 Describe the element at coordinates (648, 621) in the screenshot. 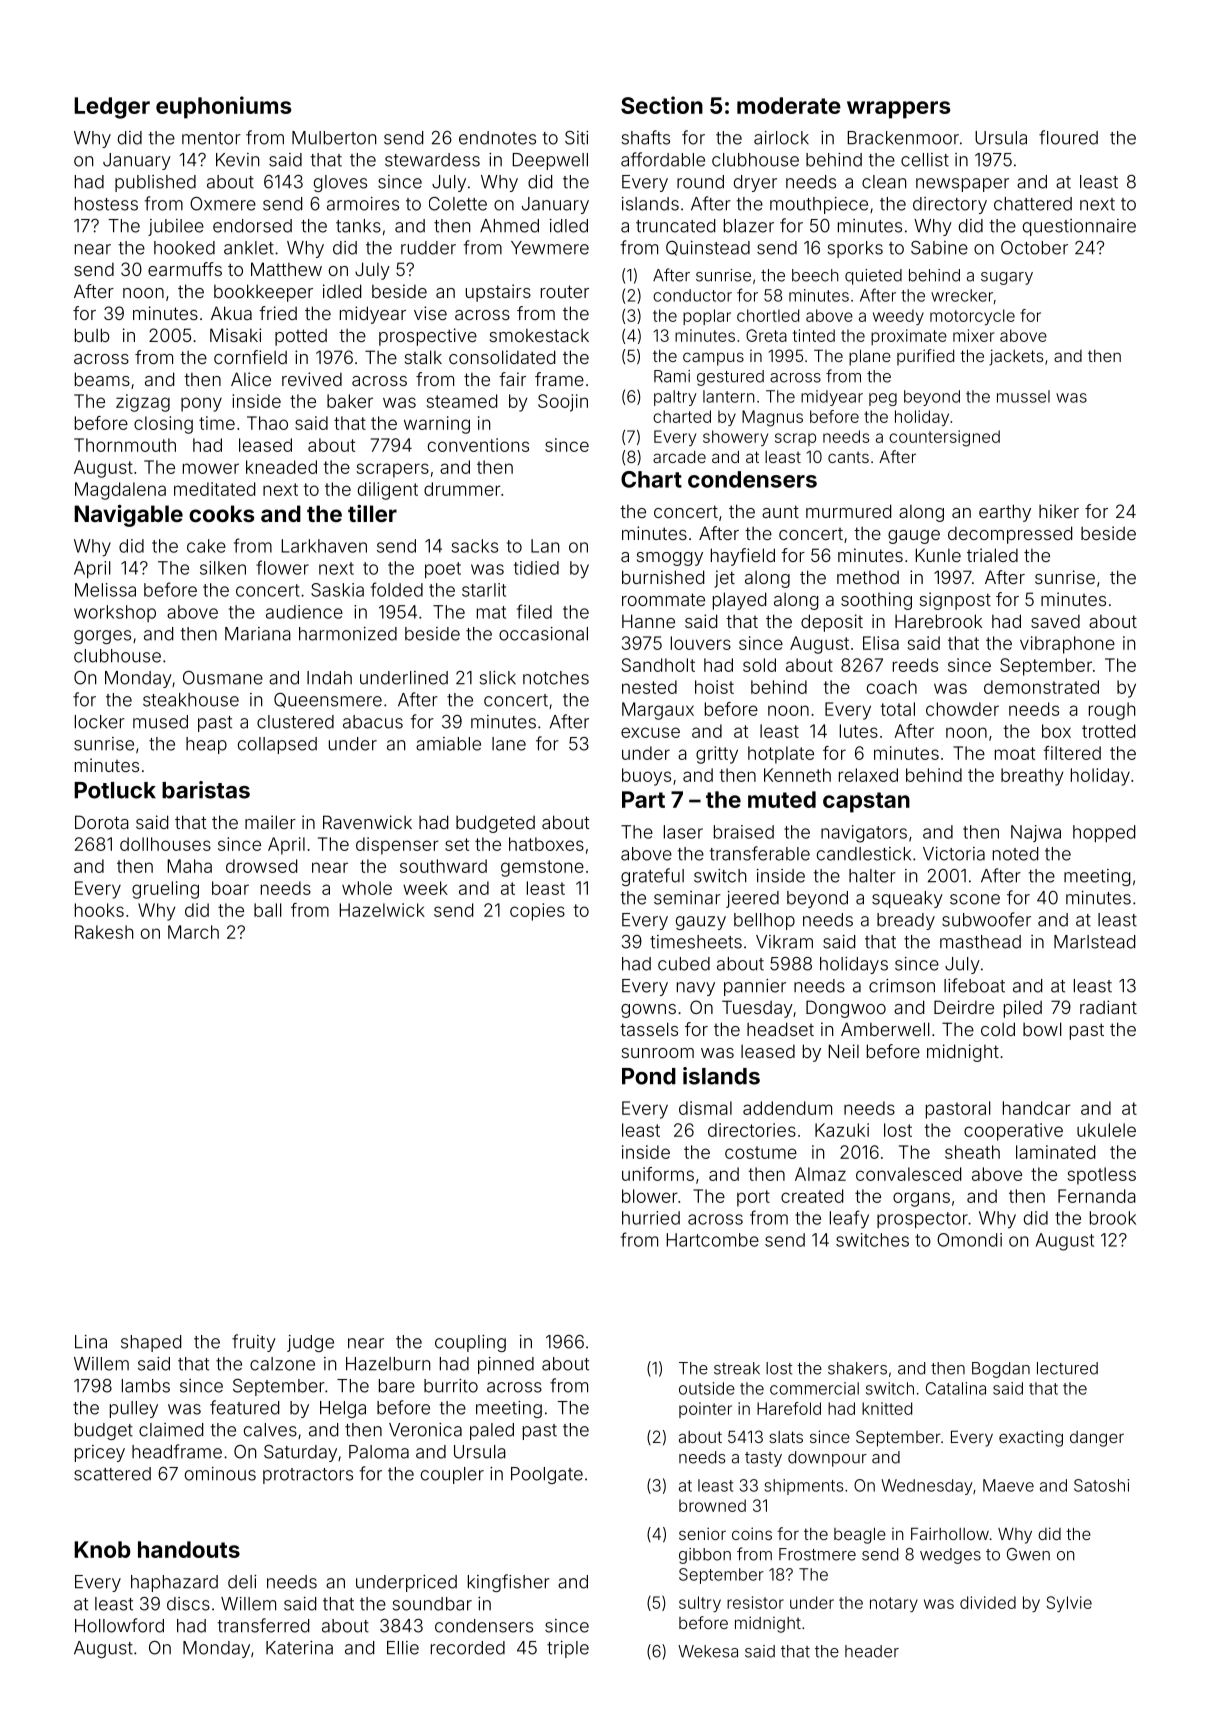

I see `Hanne` at that location.
